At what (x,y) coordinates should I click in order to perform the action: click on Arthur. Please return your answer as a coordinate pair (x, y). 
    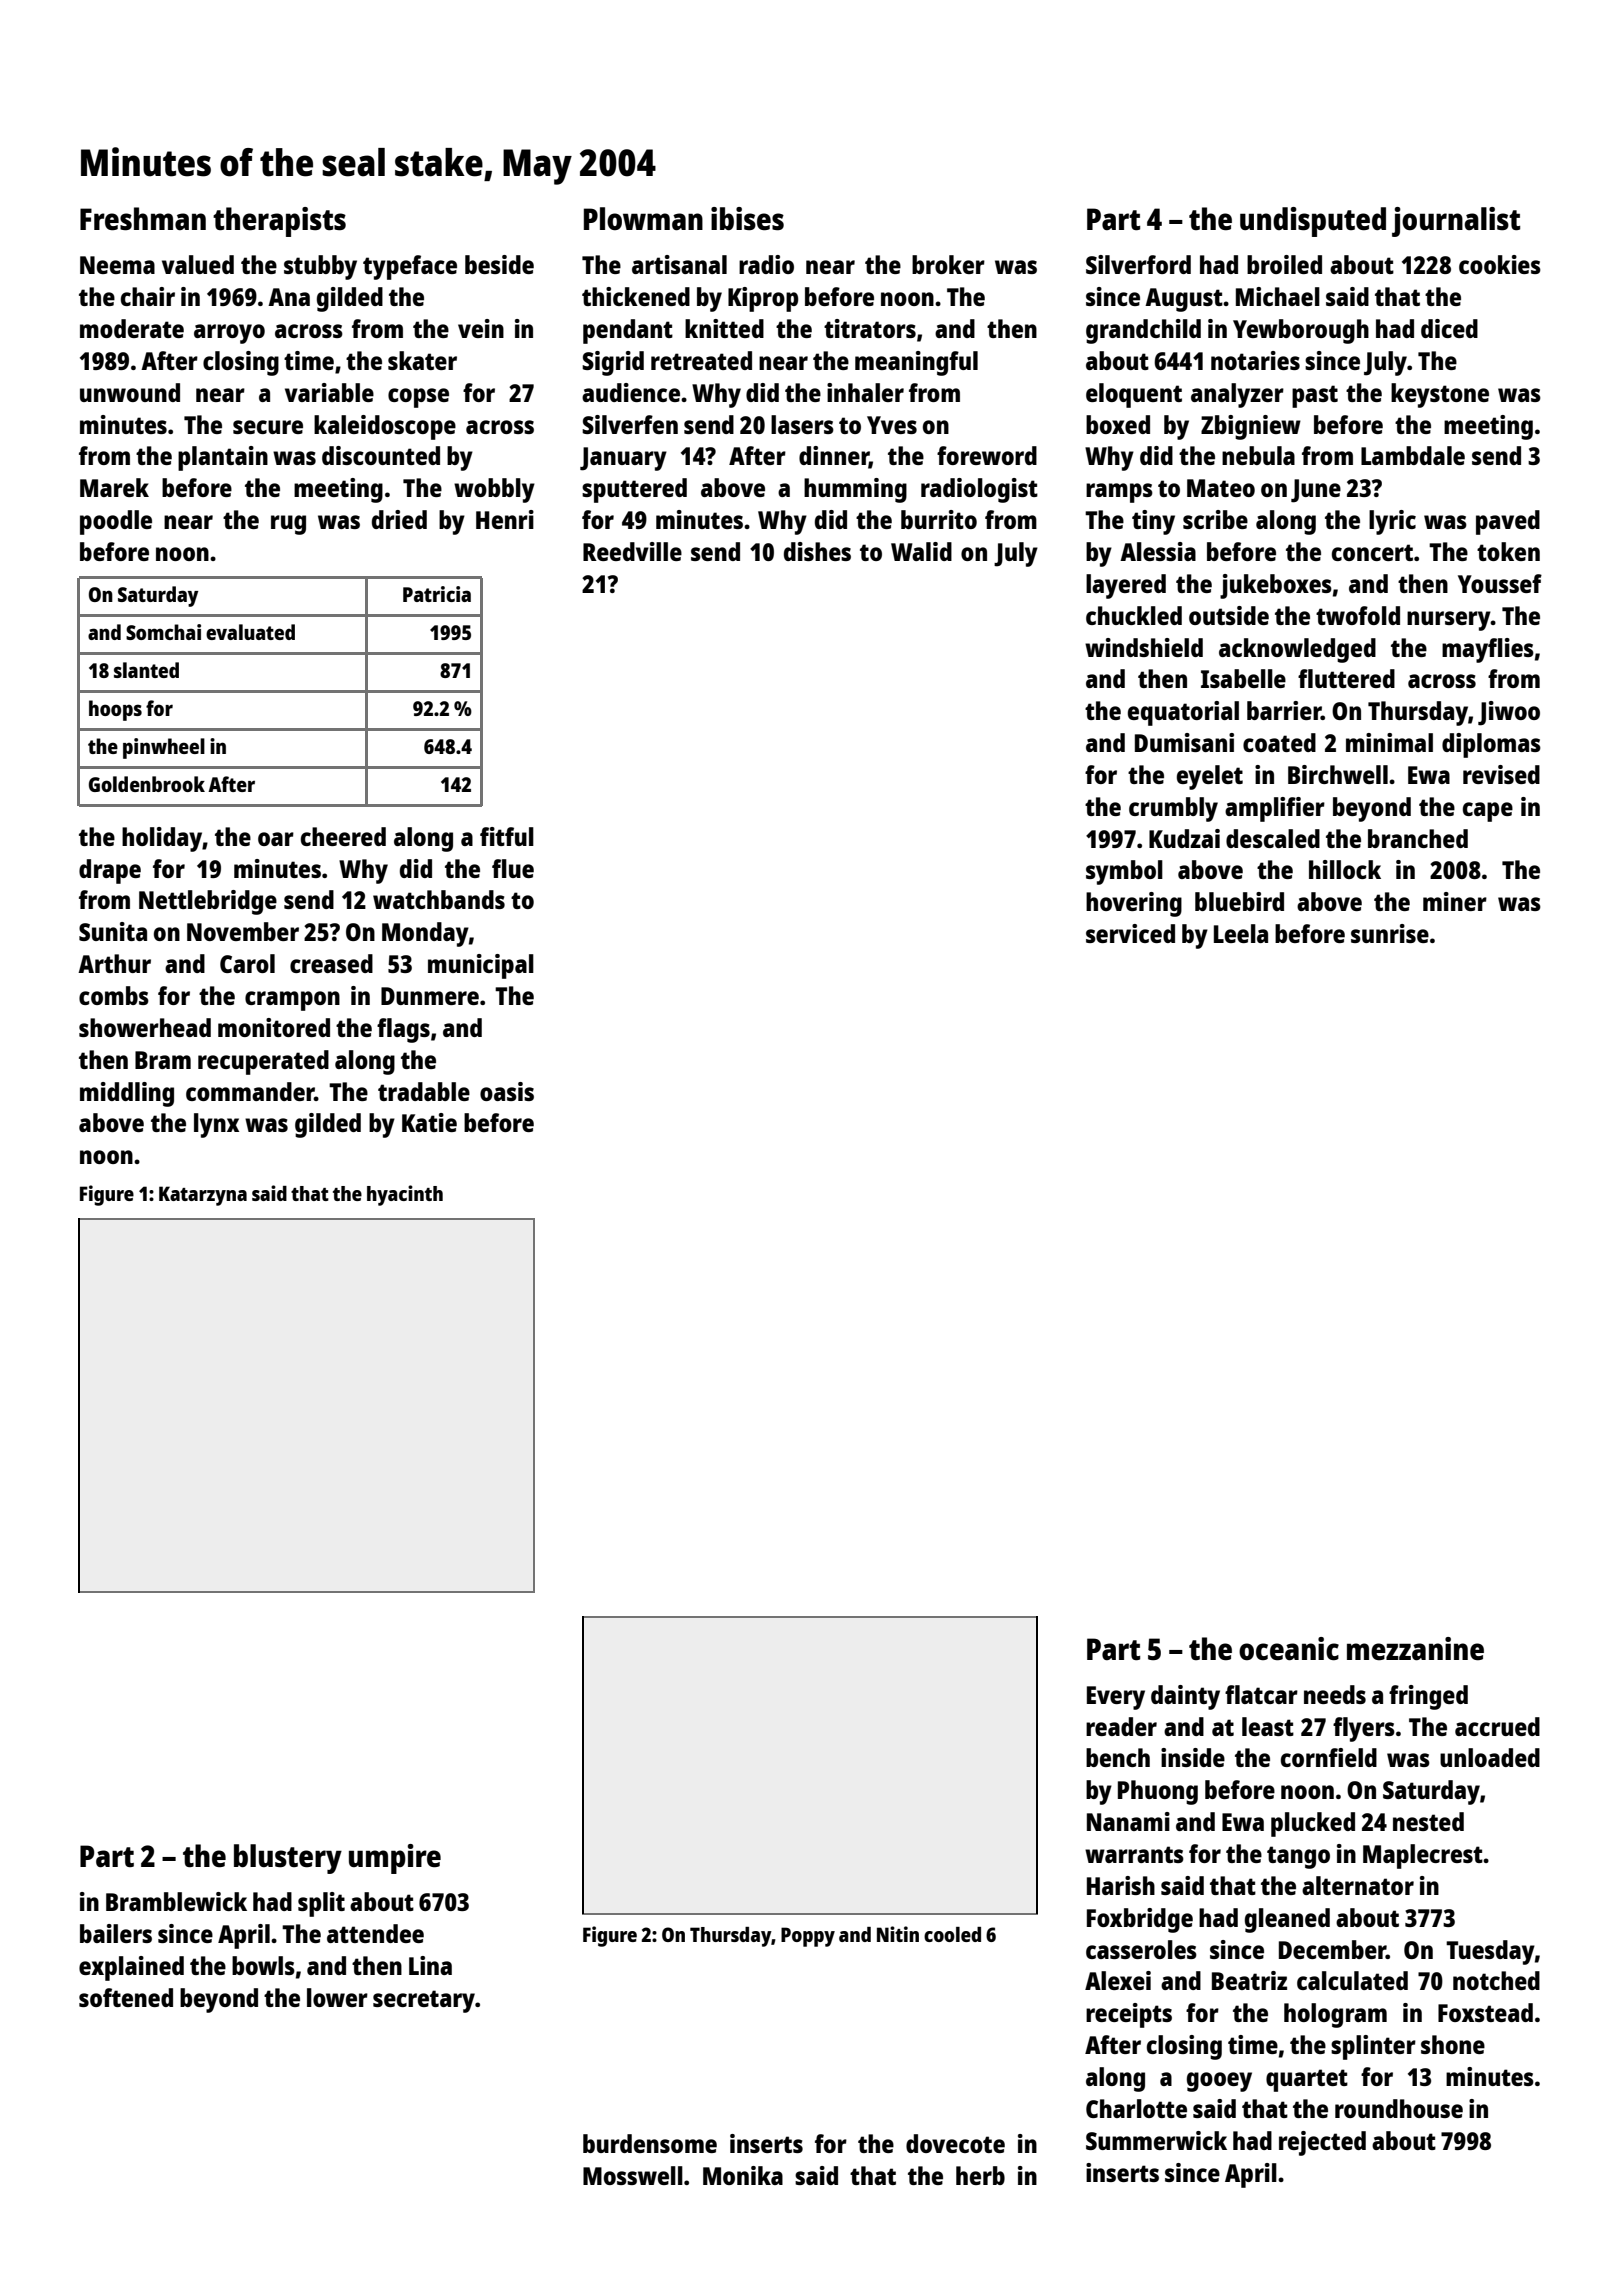
    Looking at the image, I should click on (114, 963).
